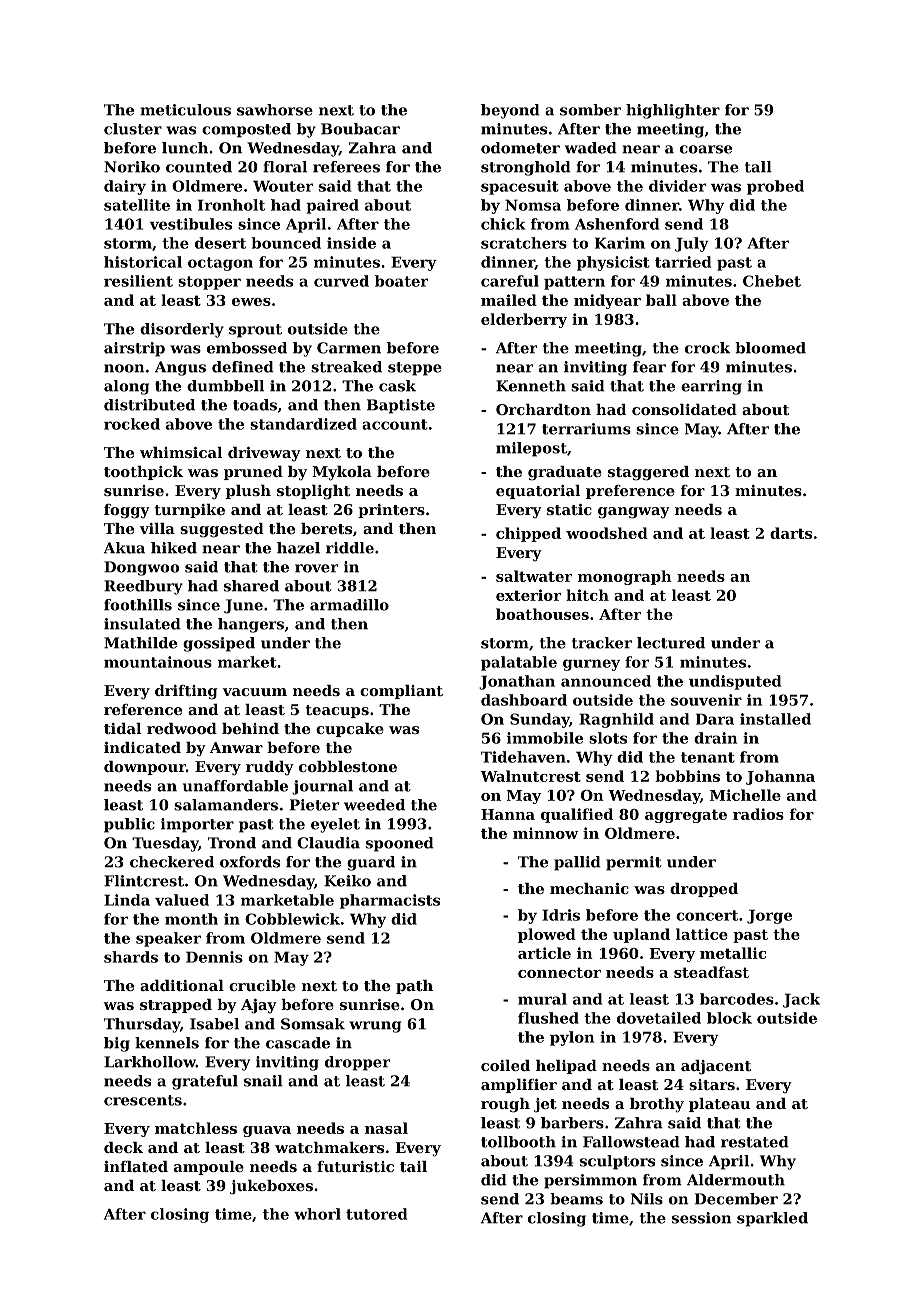  I want to click on darts, so click(791, 533).
